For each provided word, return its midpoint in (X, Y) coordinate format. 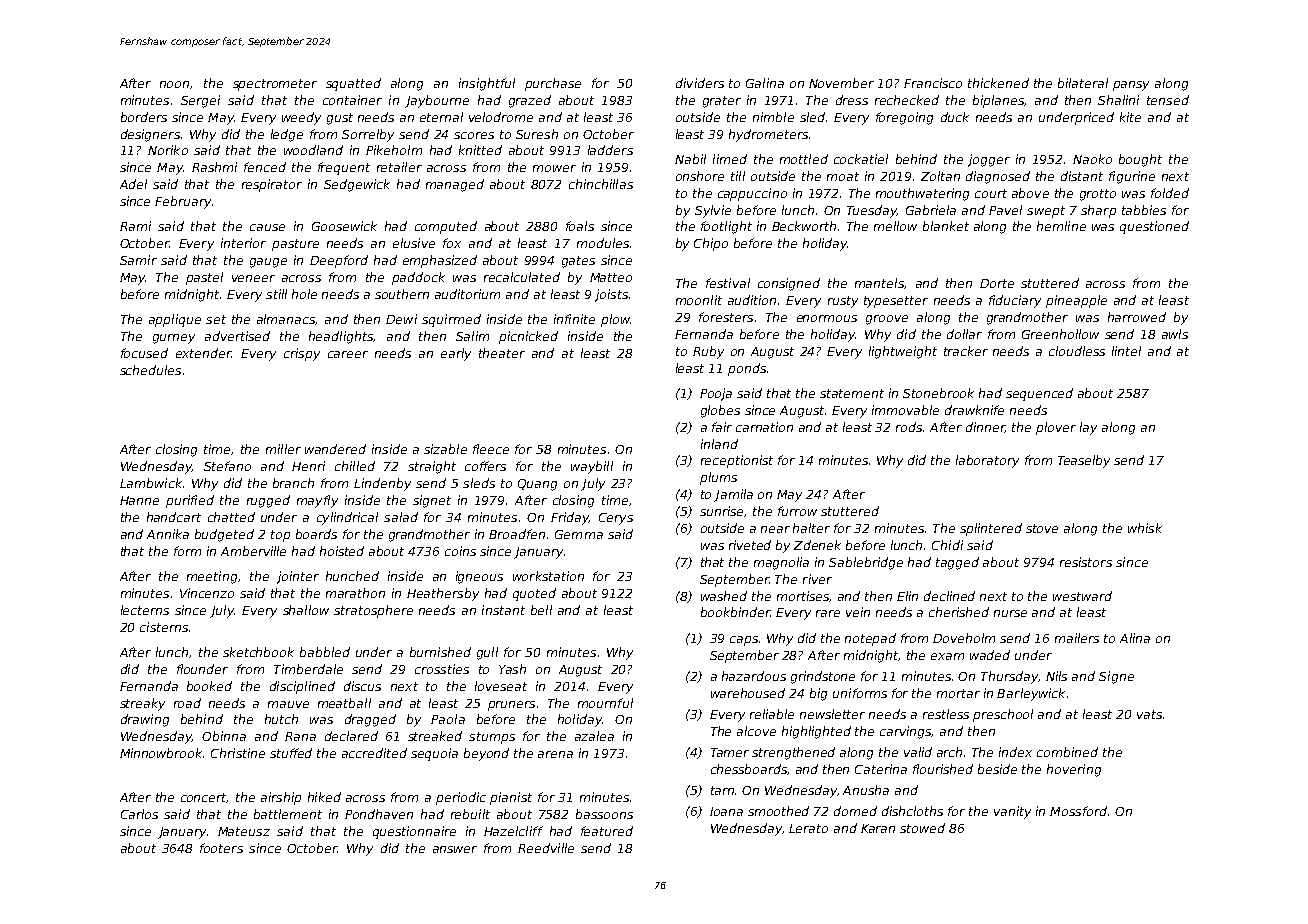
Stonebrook (938, 393)
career (348, 354)
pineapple (1076, 301)
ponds (747, 369)
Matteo (611, 277)
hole (304, 294)
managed (455, 185)
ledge (287, 135)
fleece (491, 449)
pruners (511, 706)
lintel (1126, 351)
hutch (281, 719)
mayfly (317, 501)
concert (204, 798)
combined (1067, 752)
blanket (946, 226)
